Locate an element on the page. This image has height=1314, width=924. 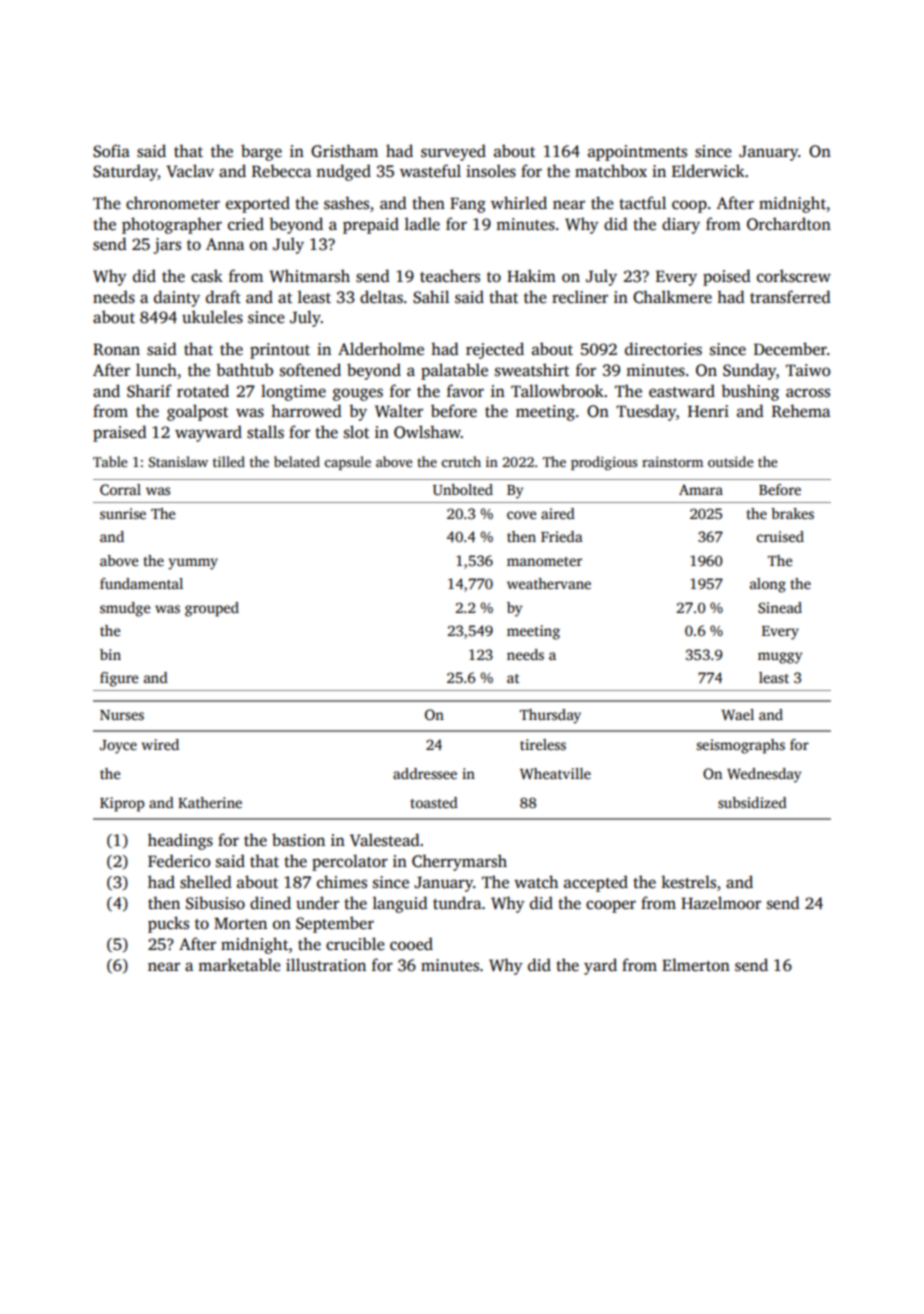
Kiprop is located at coordinates (122, 804).
